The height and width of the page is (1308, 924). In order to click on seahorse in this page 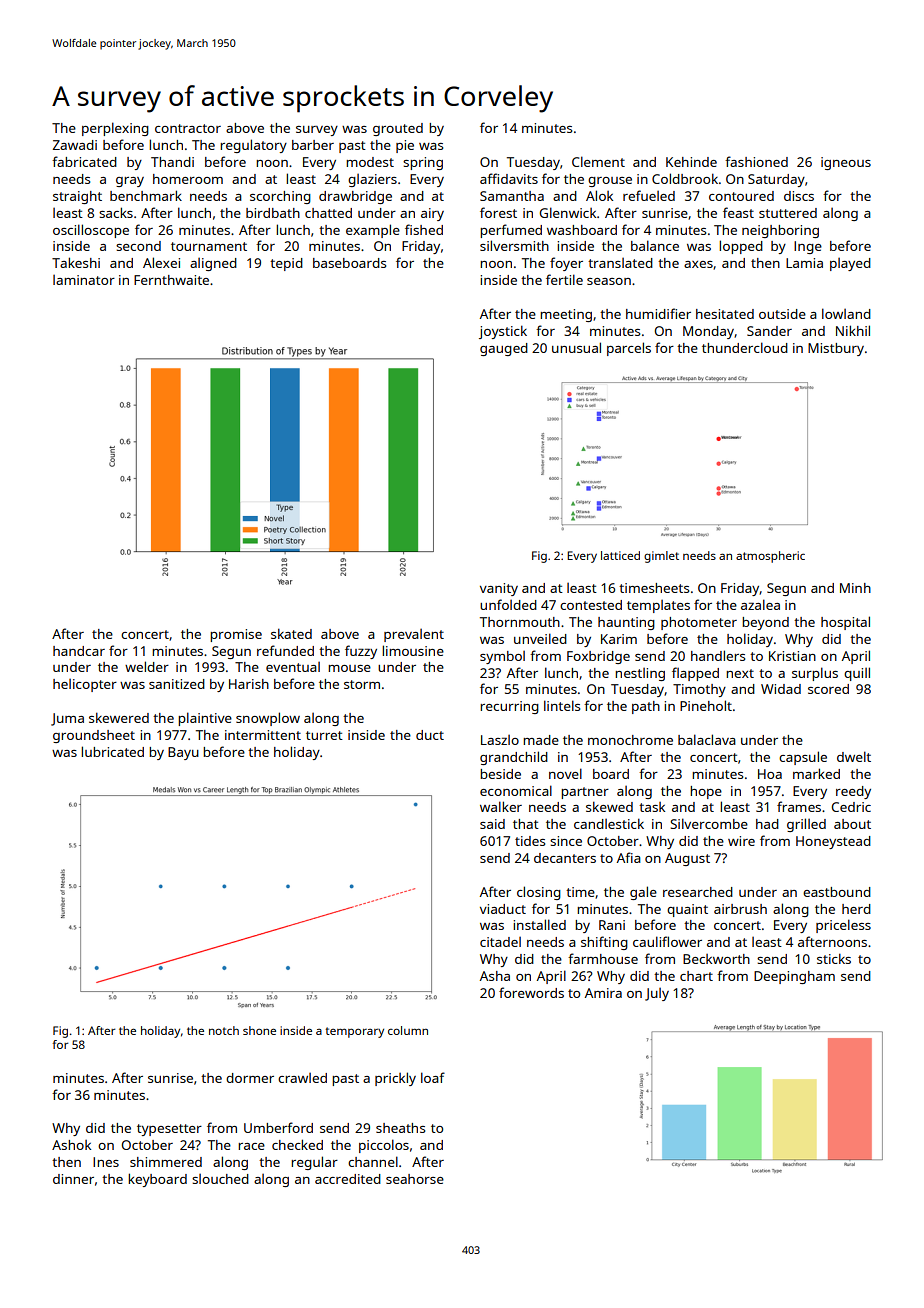, I will do `click(415, 1179)`.
